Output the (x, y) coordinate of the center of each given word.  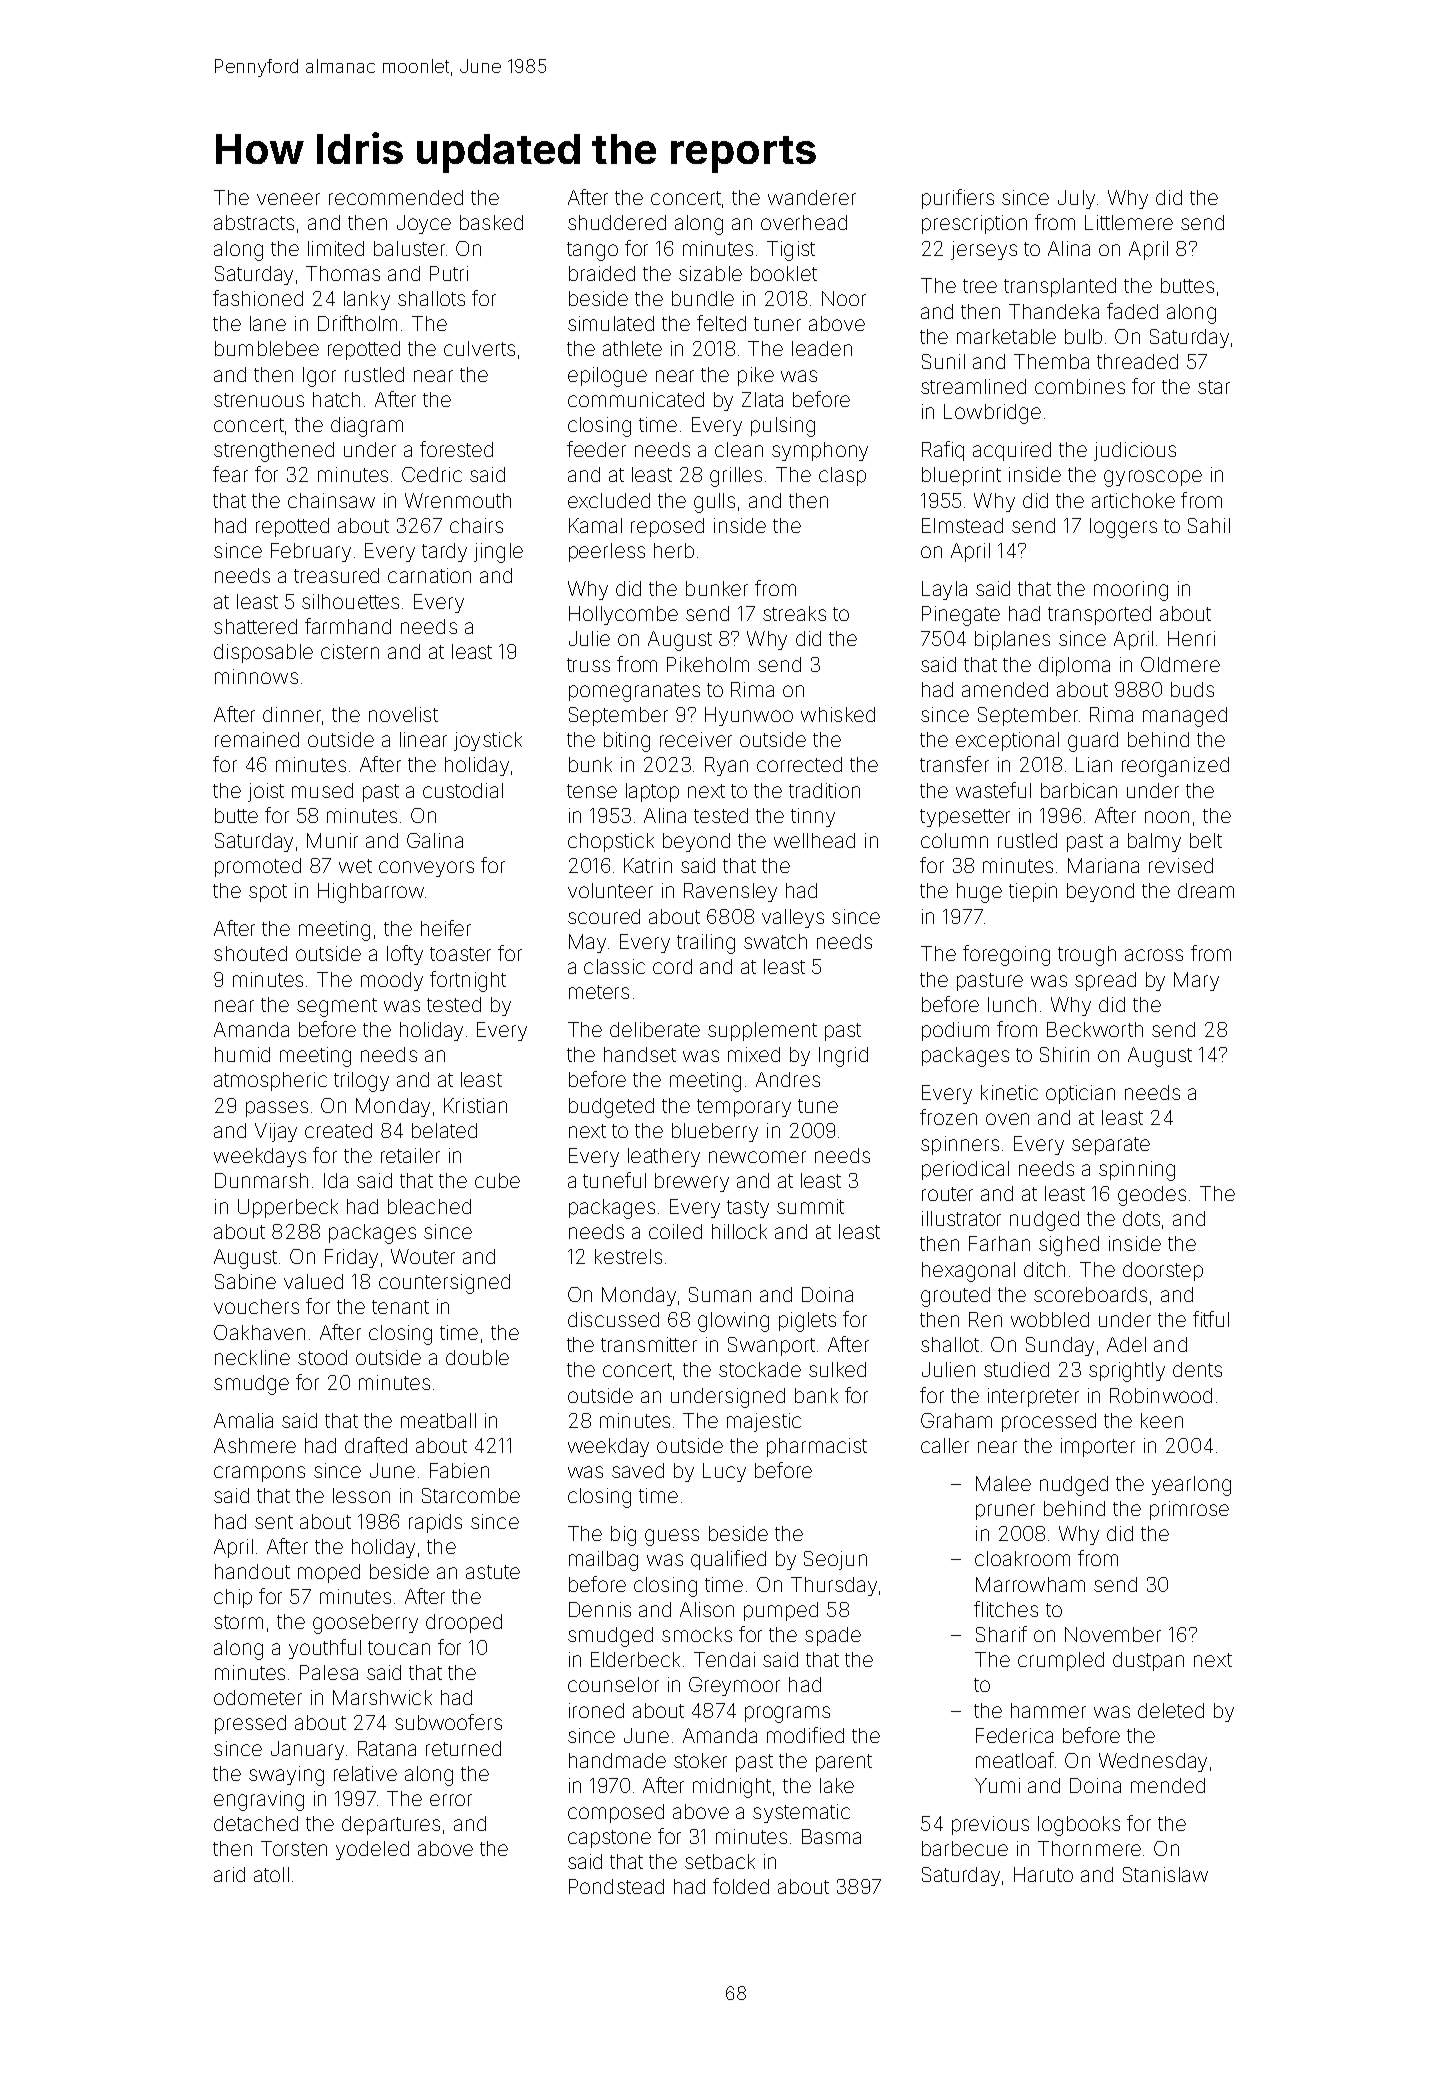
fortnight (468, 981)
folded (741, 1886)
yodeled (372, 1850)
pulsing (783, 427)
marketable (1006, 336)
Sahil (1209, 525)
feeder (596, 449)
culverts (479, 348)
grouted (955, 1297)
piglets (807, 1322)
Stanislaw (1165, 1874)
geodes (1152, 1196)
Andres (788, 1079)
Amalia (243, 1420)
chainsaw (331, 500)
